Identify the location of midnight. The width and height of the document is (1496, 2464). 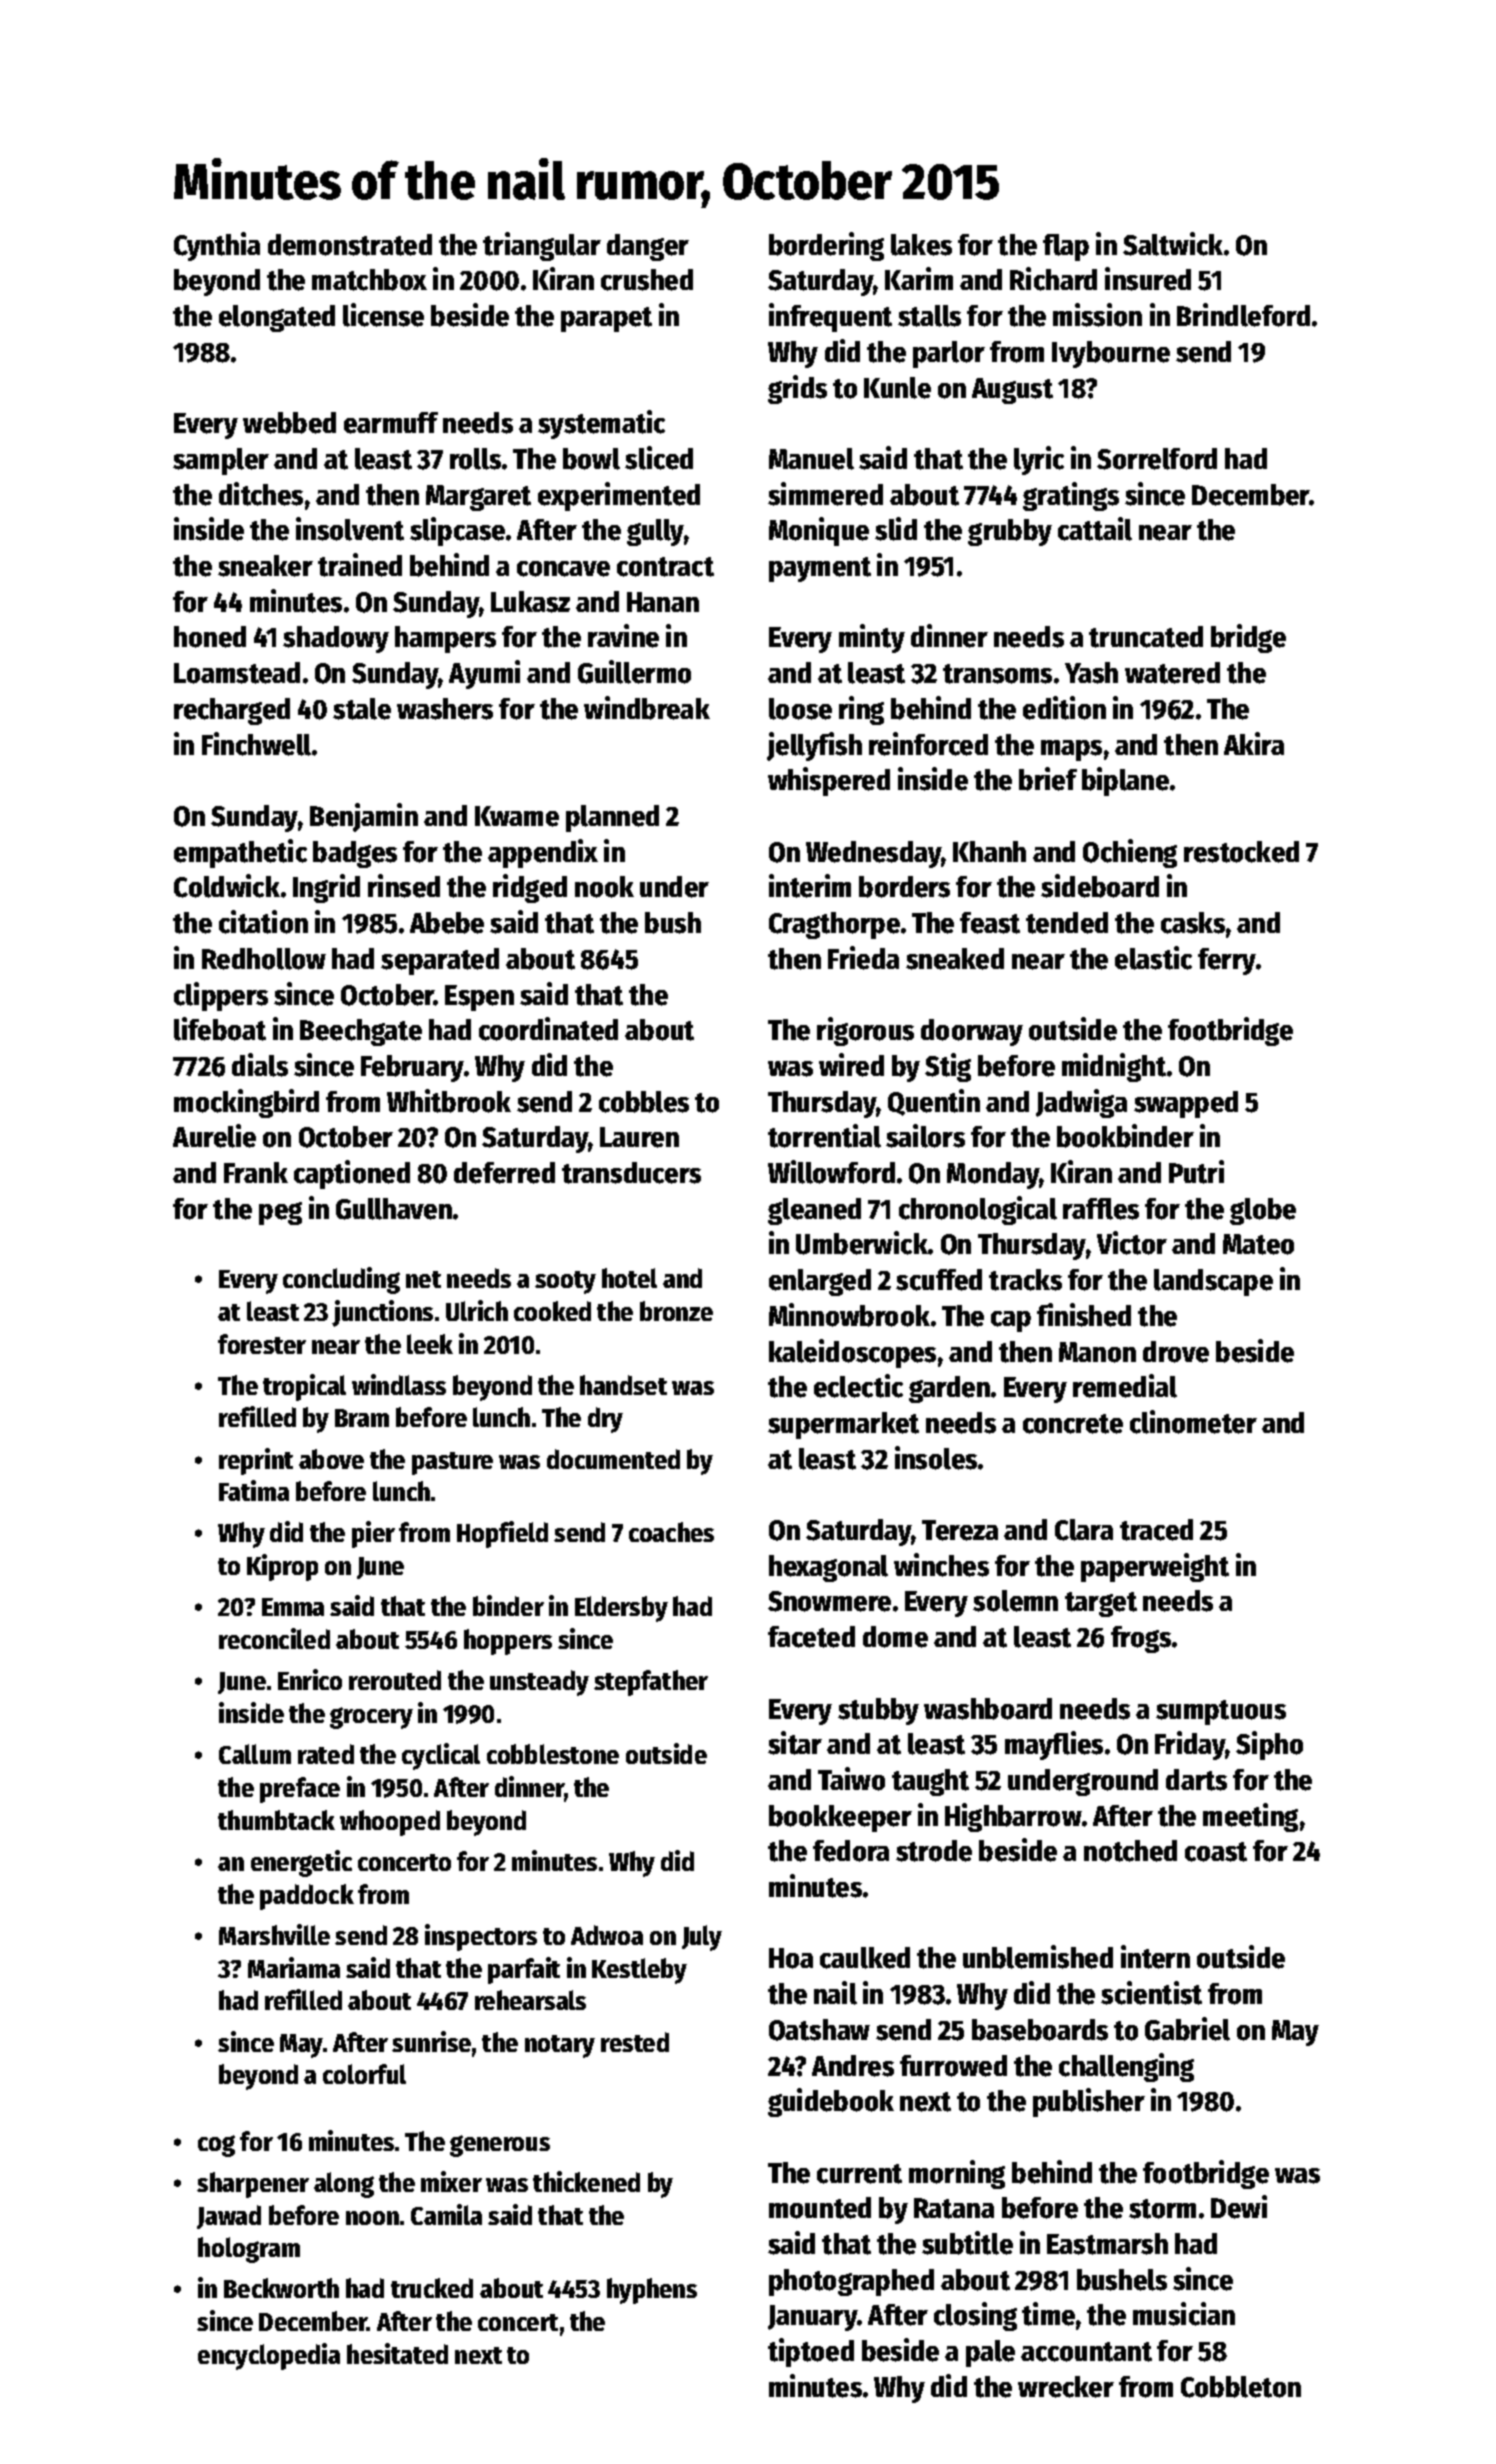
(1114, 1067).
